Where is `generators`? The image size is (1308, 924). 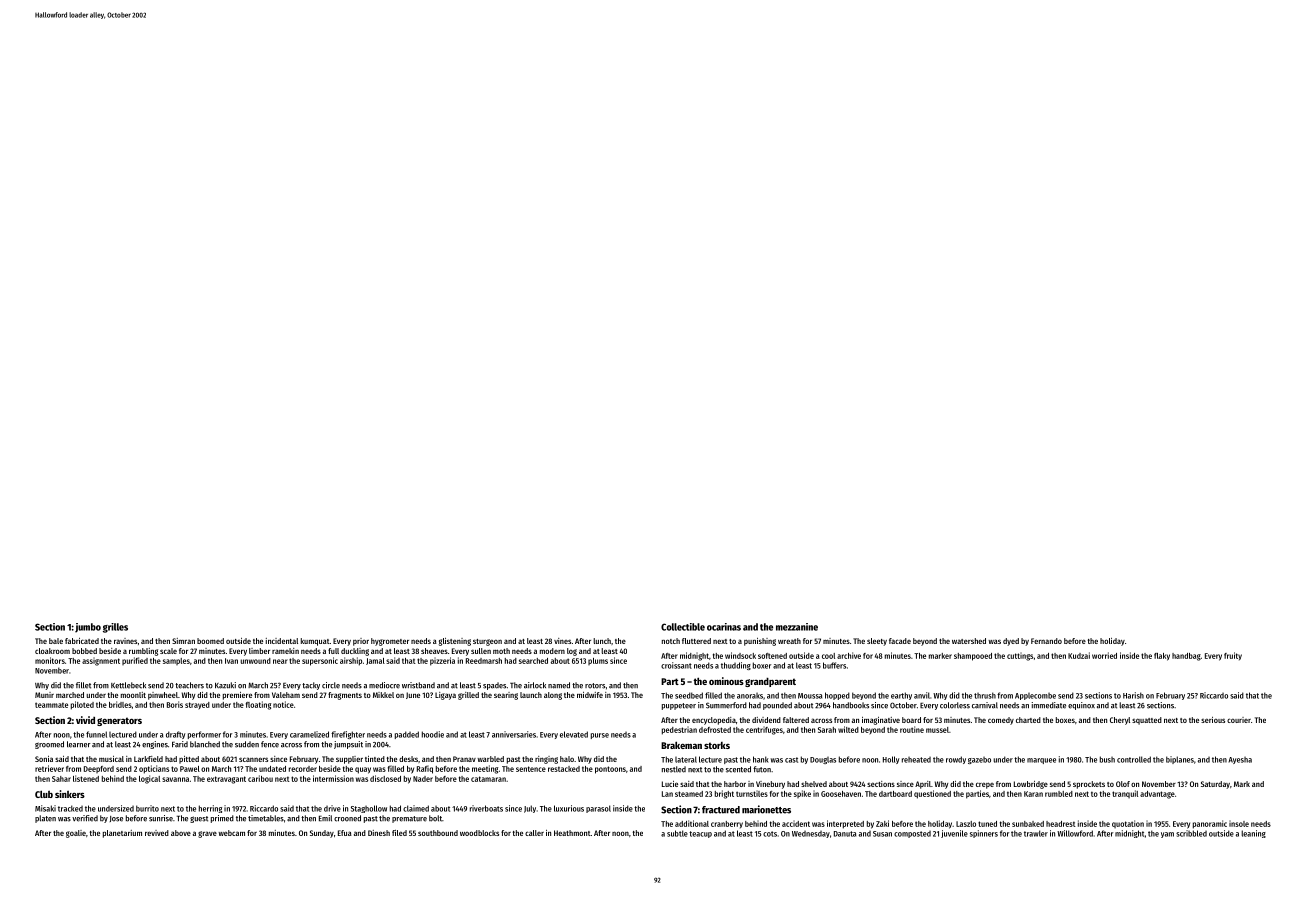 generators is located at coordinates (119, 721).
